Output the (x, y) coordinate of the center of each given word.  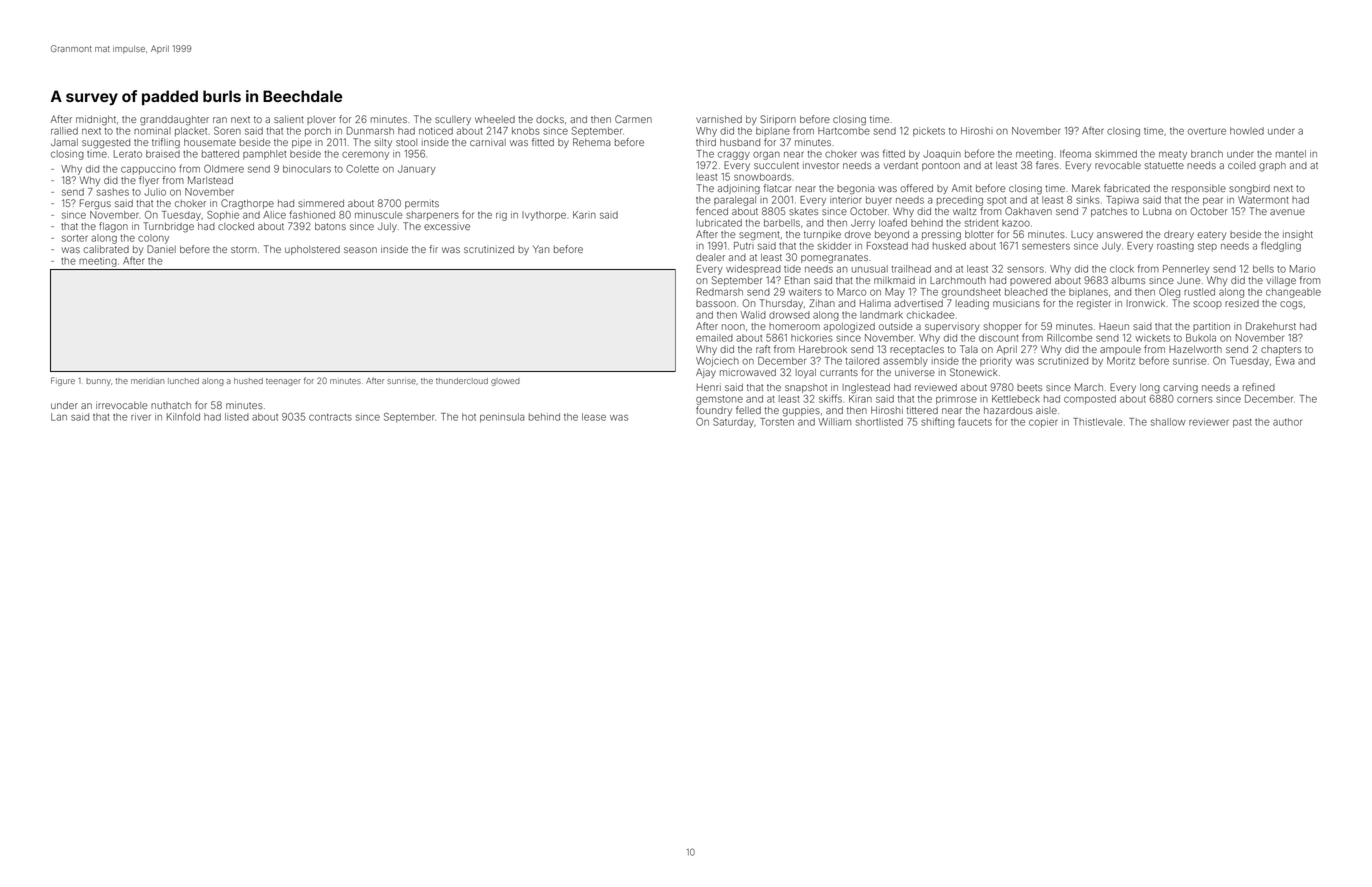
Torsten (777, 422)
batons (330, 226)
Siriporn (778, 120)
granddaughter (174, 121)
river (141, 417)
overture (1207, 131)
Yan (541, 249)
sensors (1025, 269)
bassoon (716, 303)
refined (1259, 387)
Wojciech (717, 362)
